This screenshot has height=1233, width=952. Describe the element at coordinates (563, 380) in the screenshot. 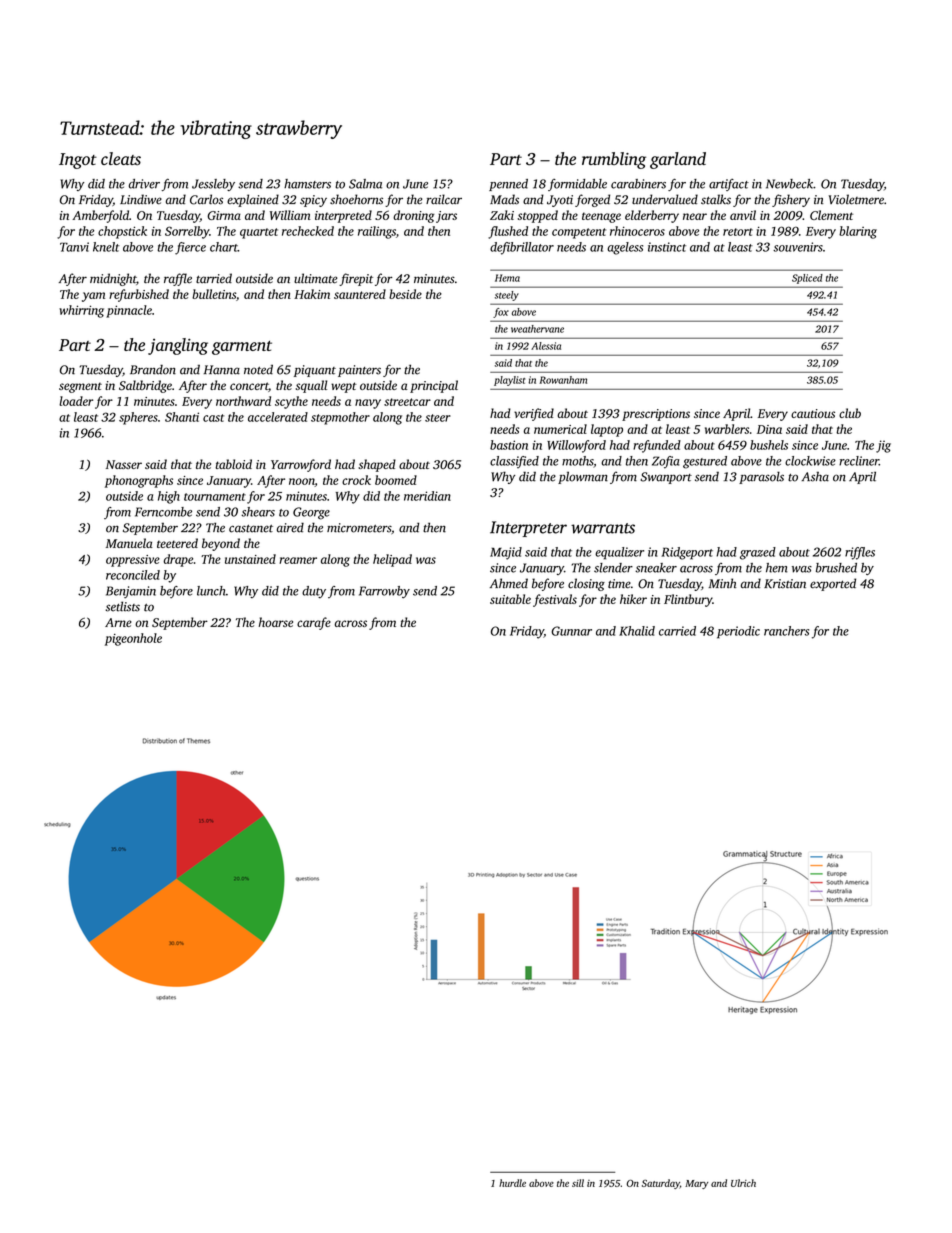

I see `Rowanham` at that location.
